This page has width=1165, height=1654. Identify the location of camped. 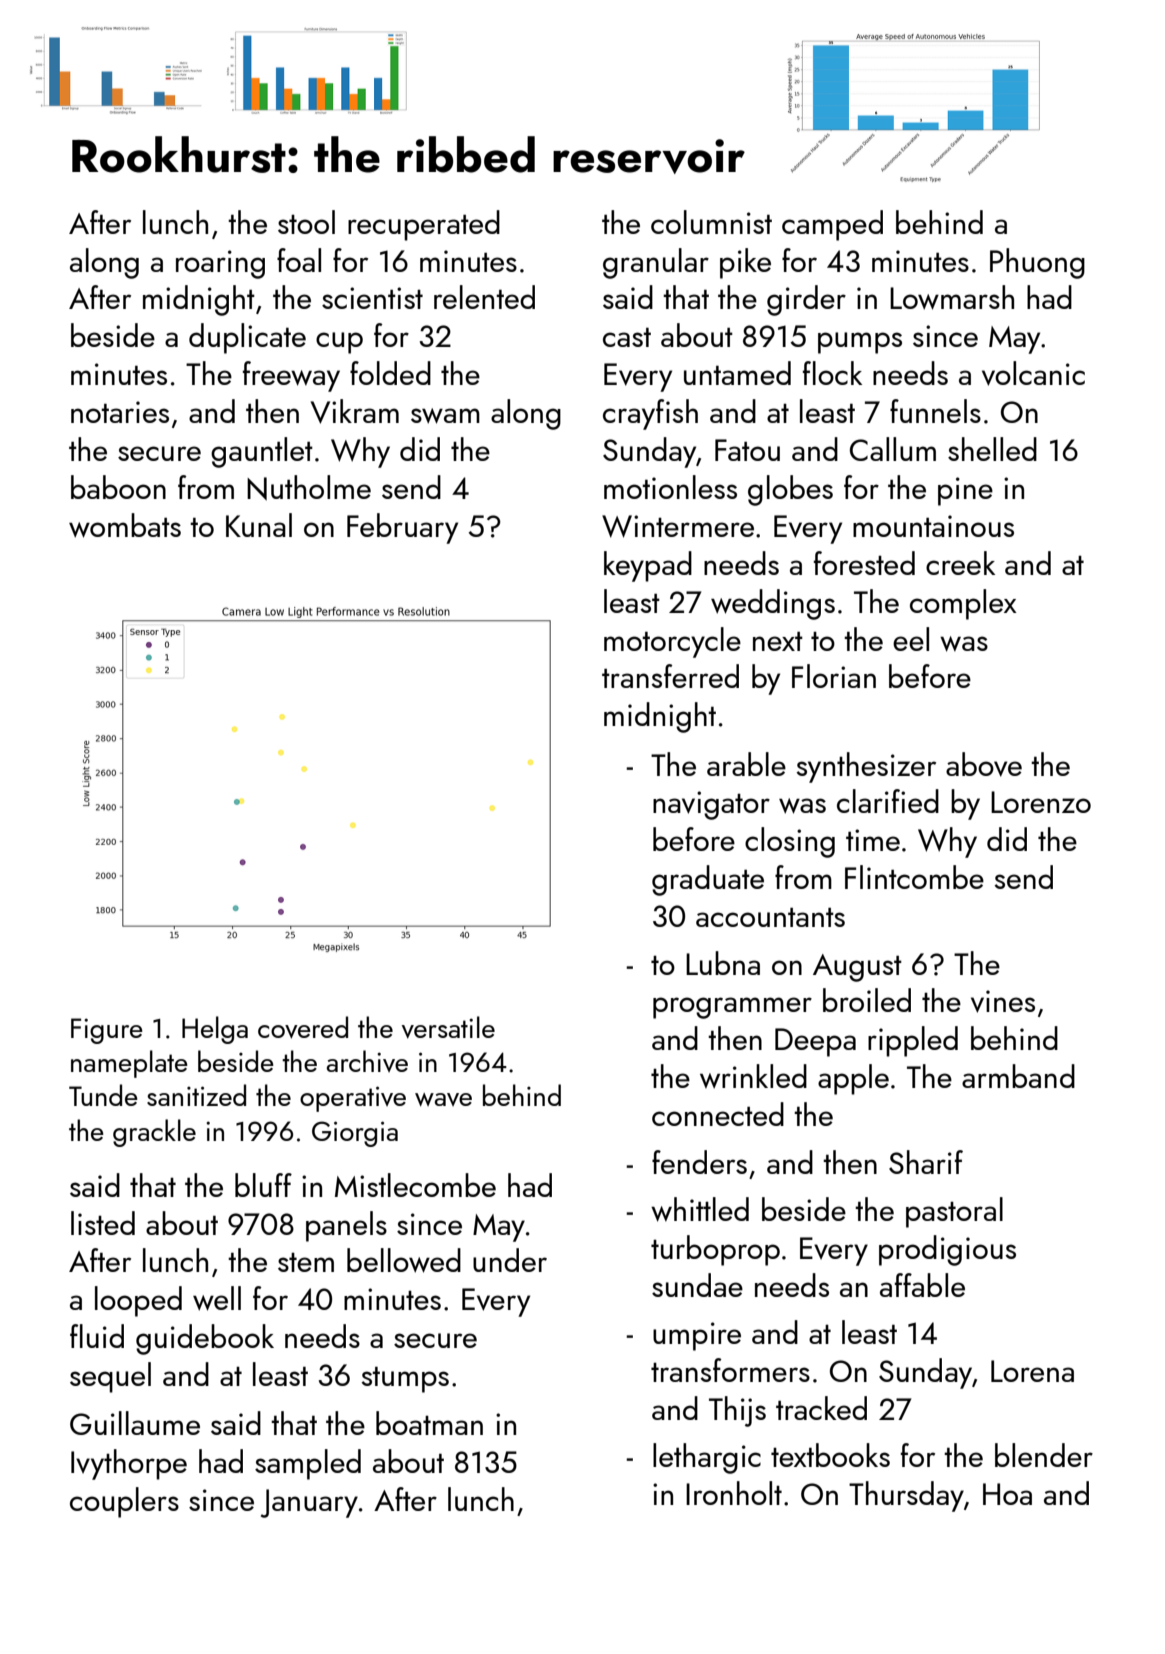
(832, 225).
